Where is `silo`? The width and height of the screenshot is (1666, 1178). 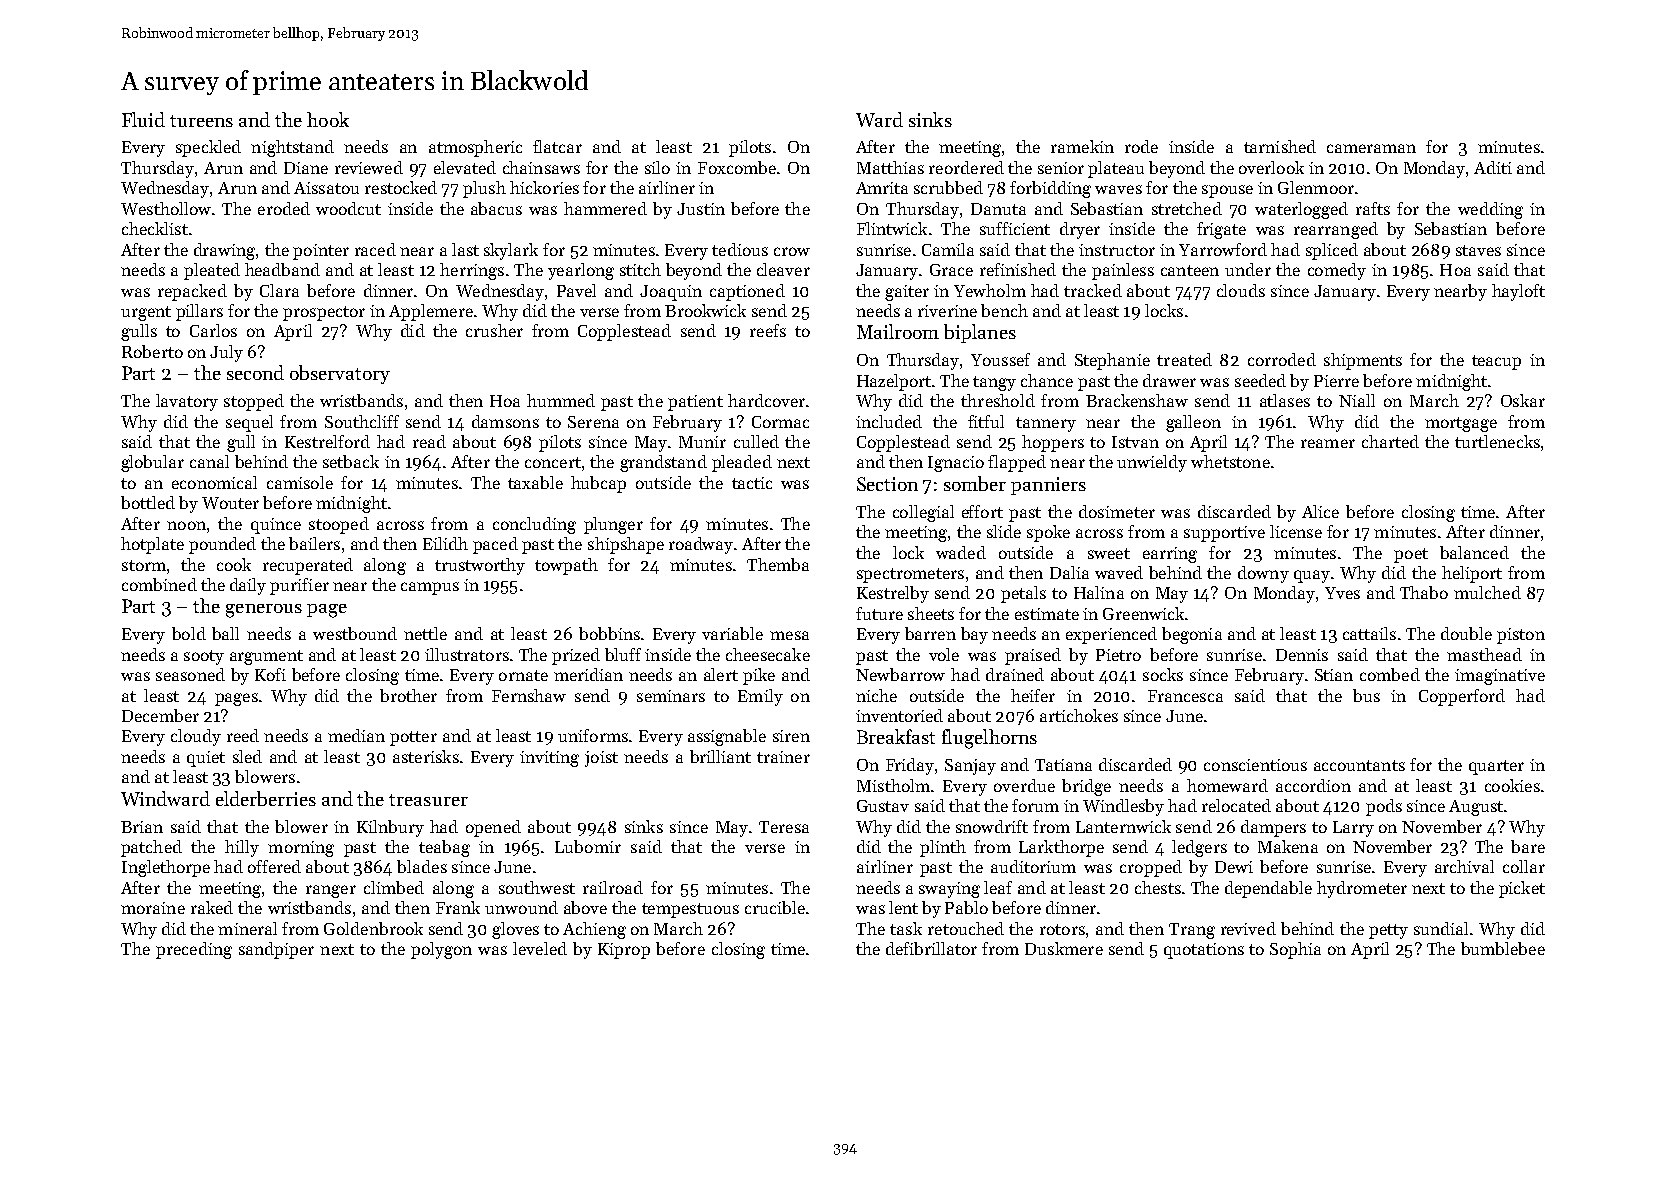
silo is located at coordinates (657, 167).
